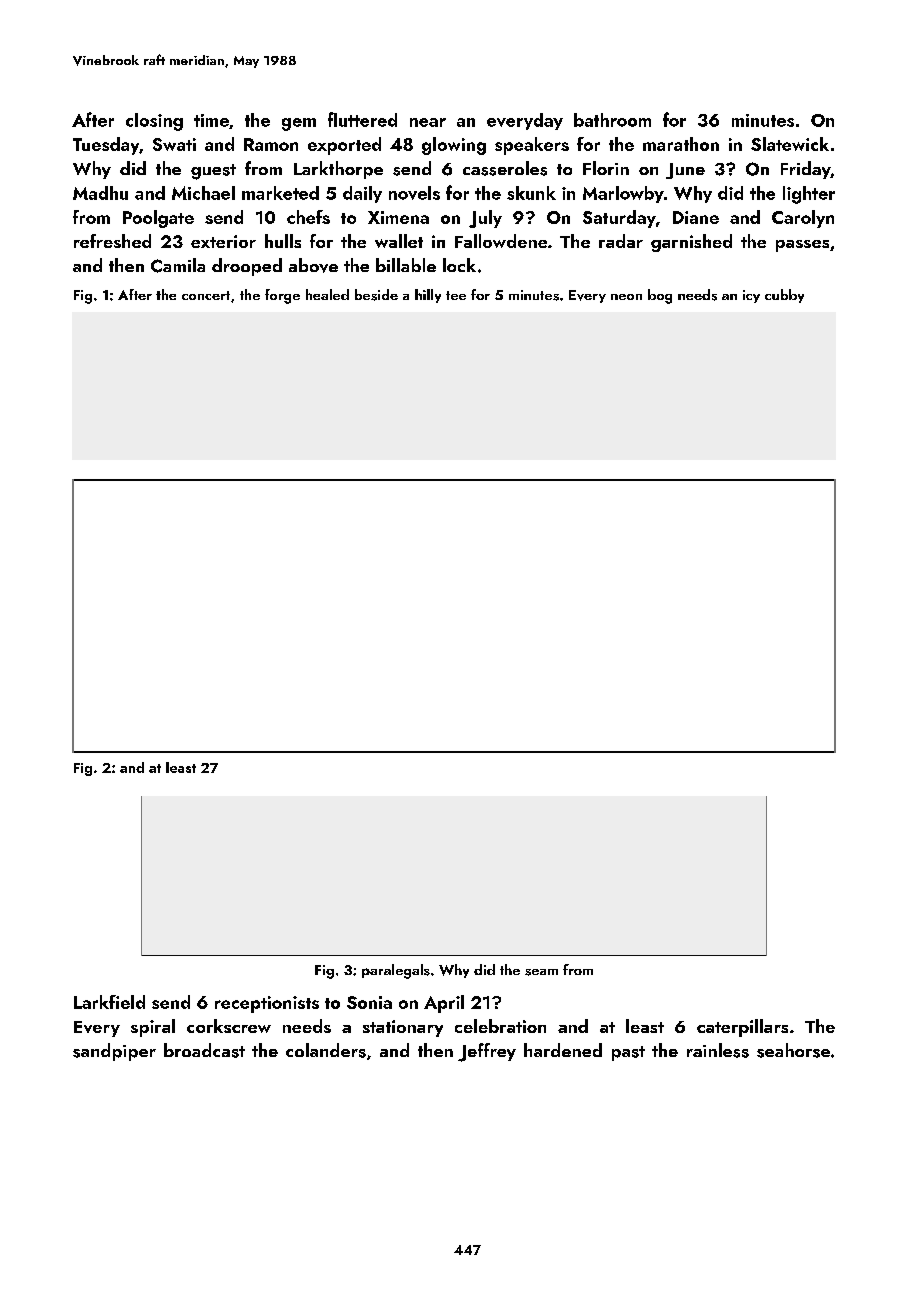 The width and height of the screenshot is (908, 1316). Describe the element at coordinates (742, 1028) in the screenshot. I see `caterpillars` at that location.
